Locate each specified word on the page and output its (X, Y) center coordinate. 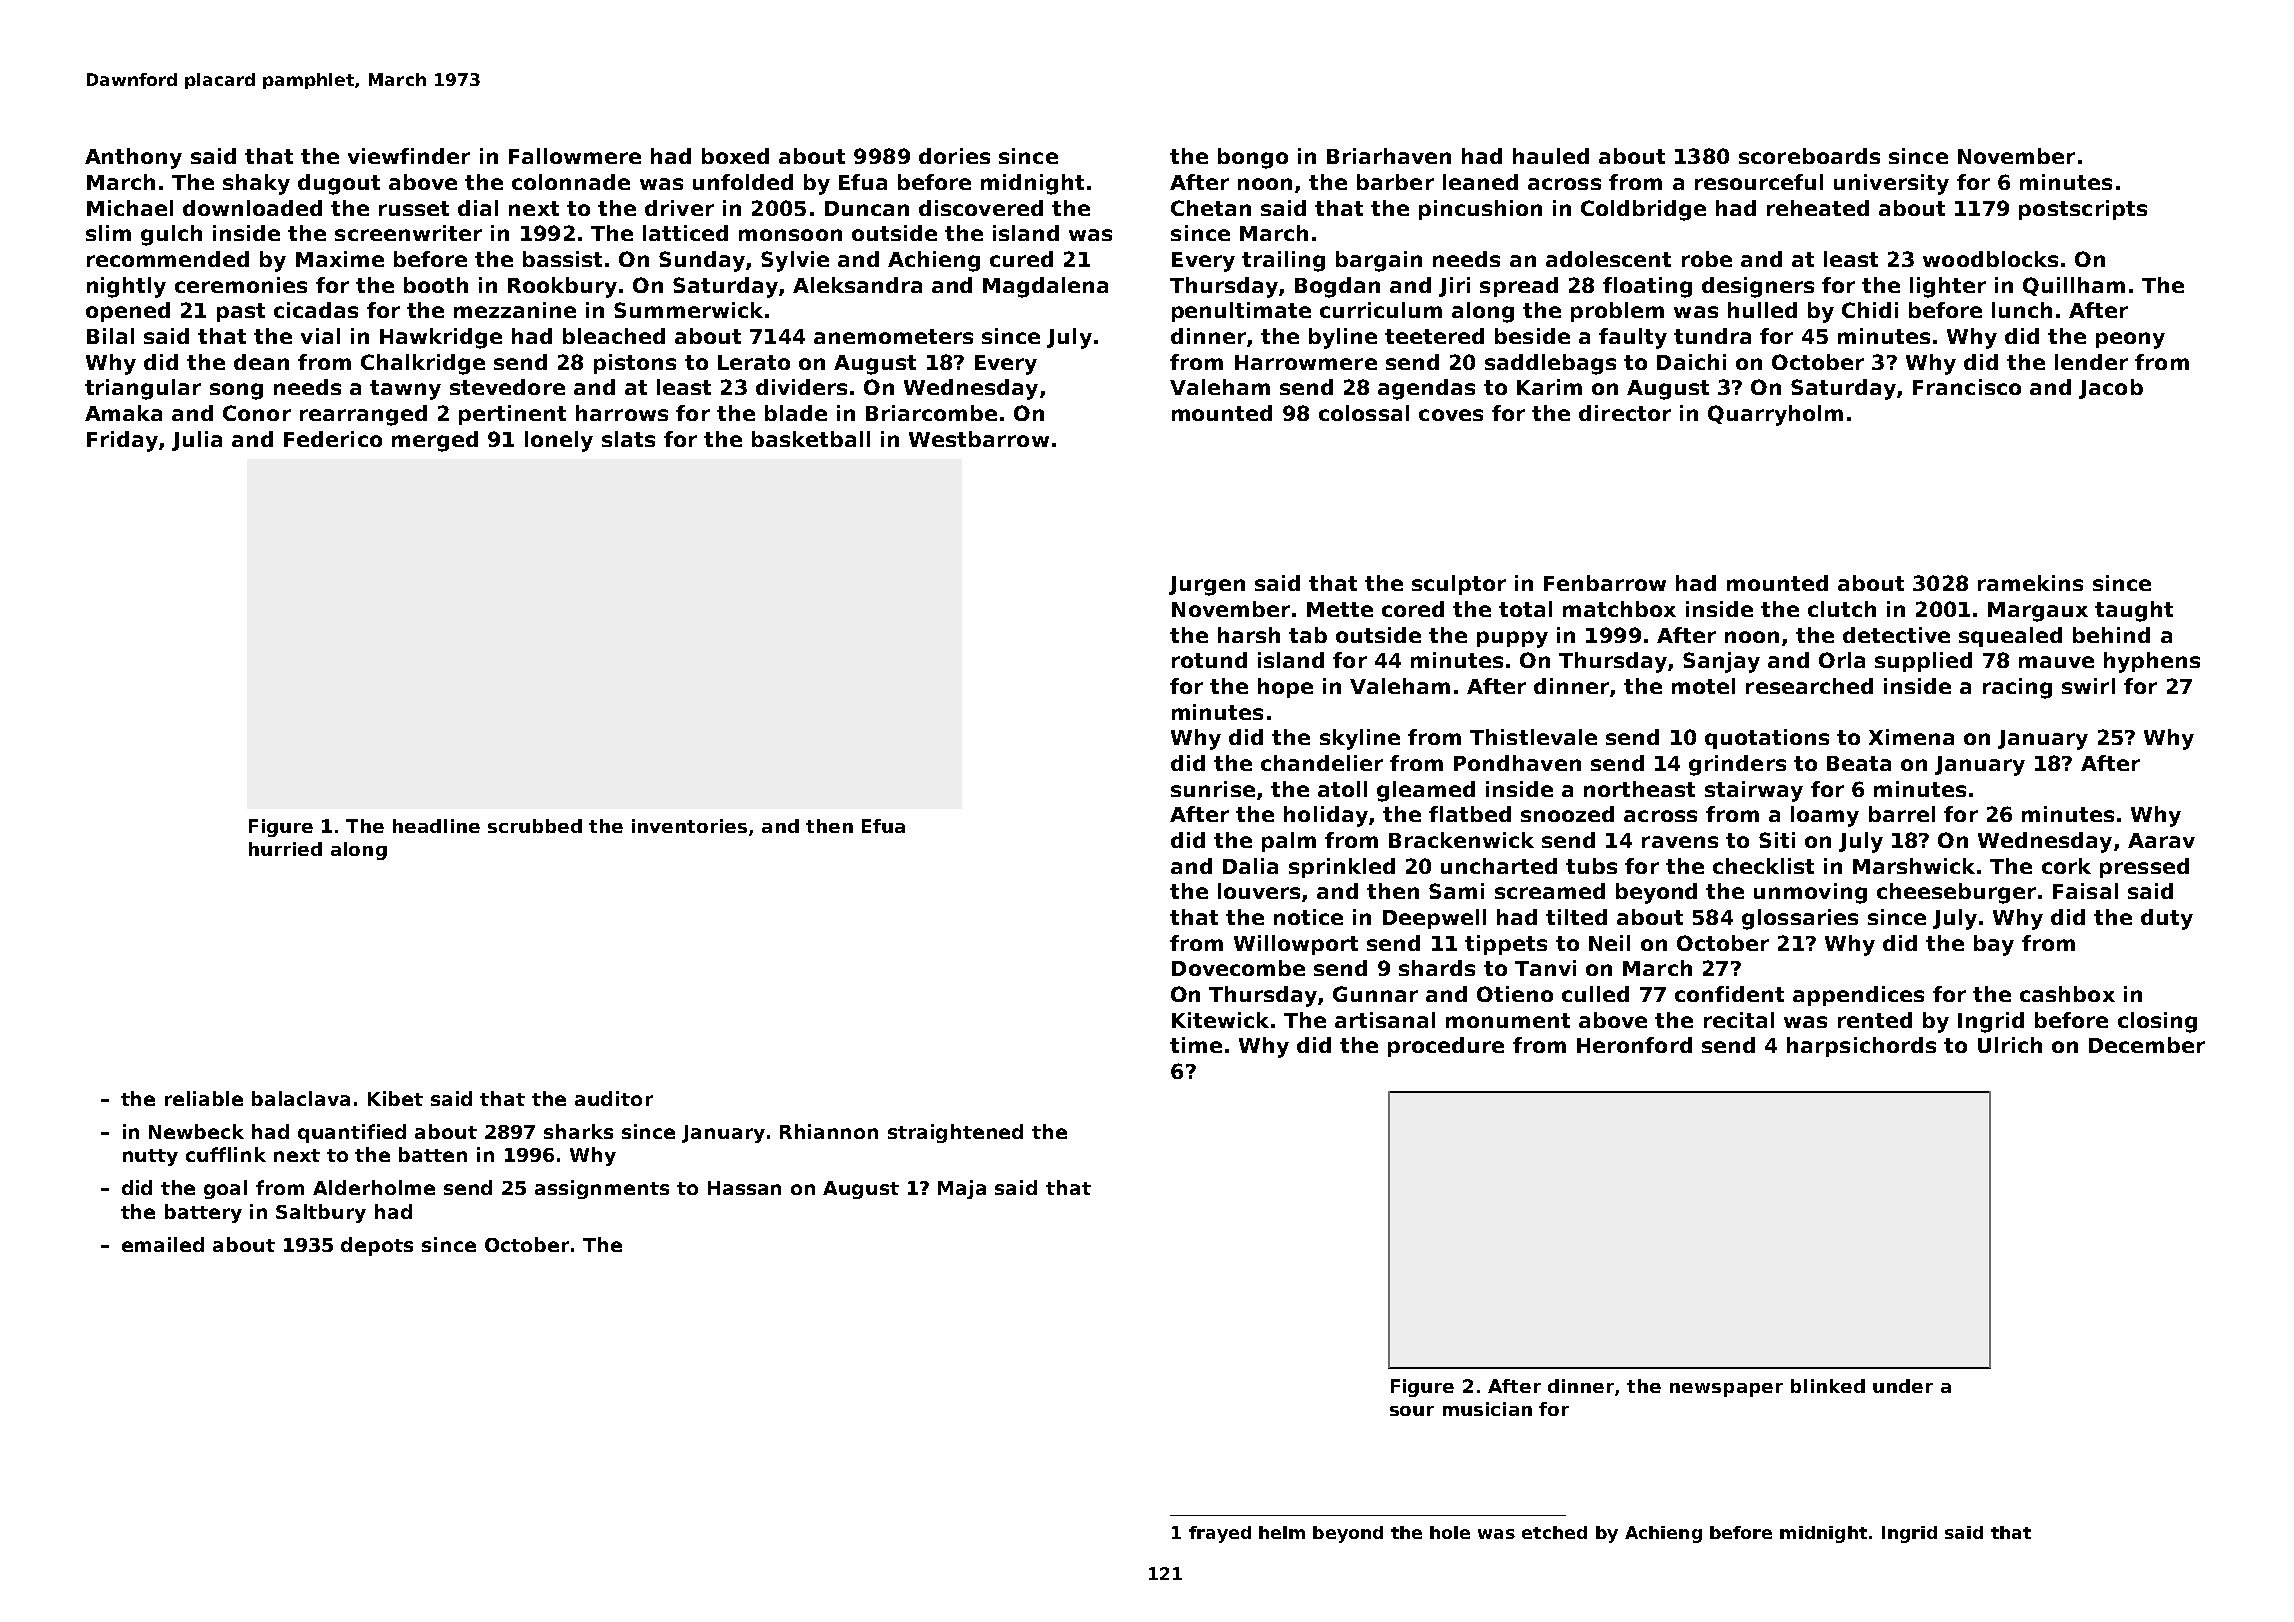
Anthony (133, 158)
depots (377, 1246)
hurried (285, 849)
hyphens (2152, 662)
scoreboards (1809, 156)
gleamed (1426, 791)
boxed (735, 156)
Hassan (744, 1188)
